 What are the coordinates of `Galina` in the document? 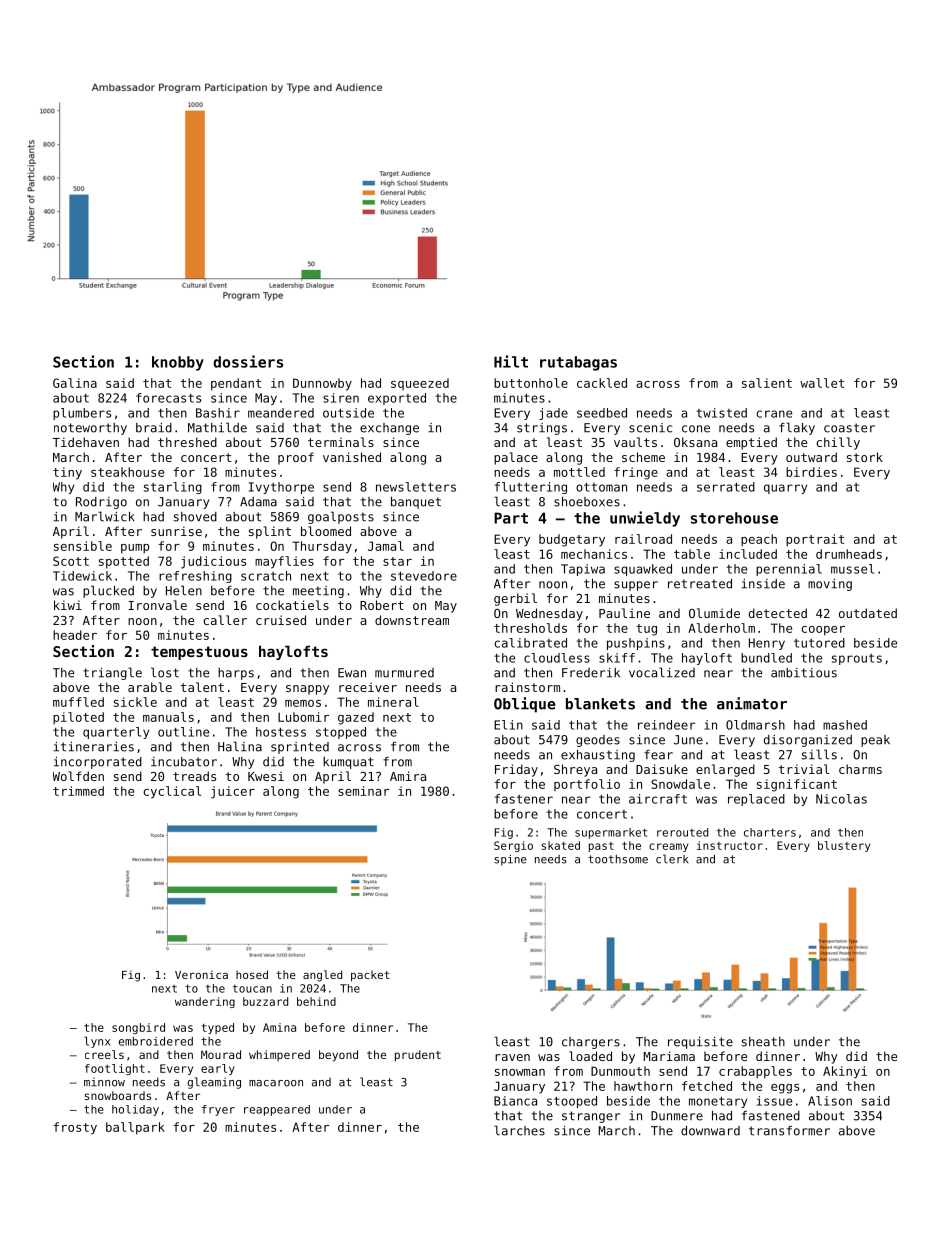 It's located at (75, 383).
